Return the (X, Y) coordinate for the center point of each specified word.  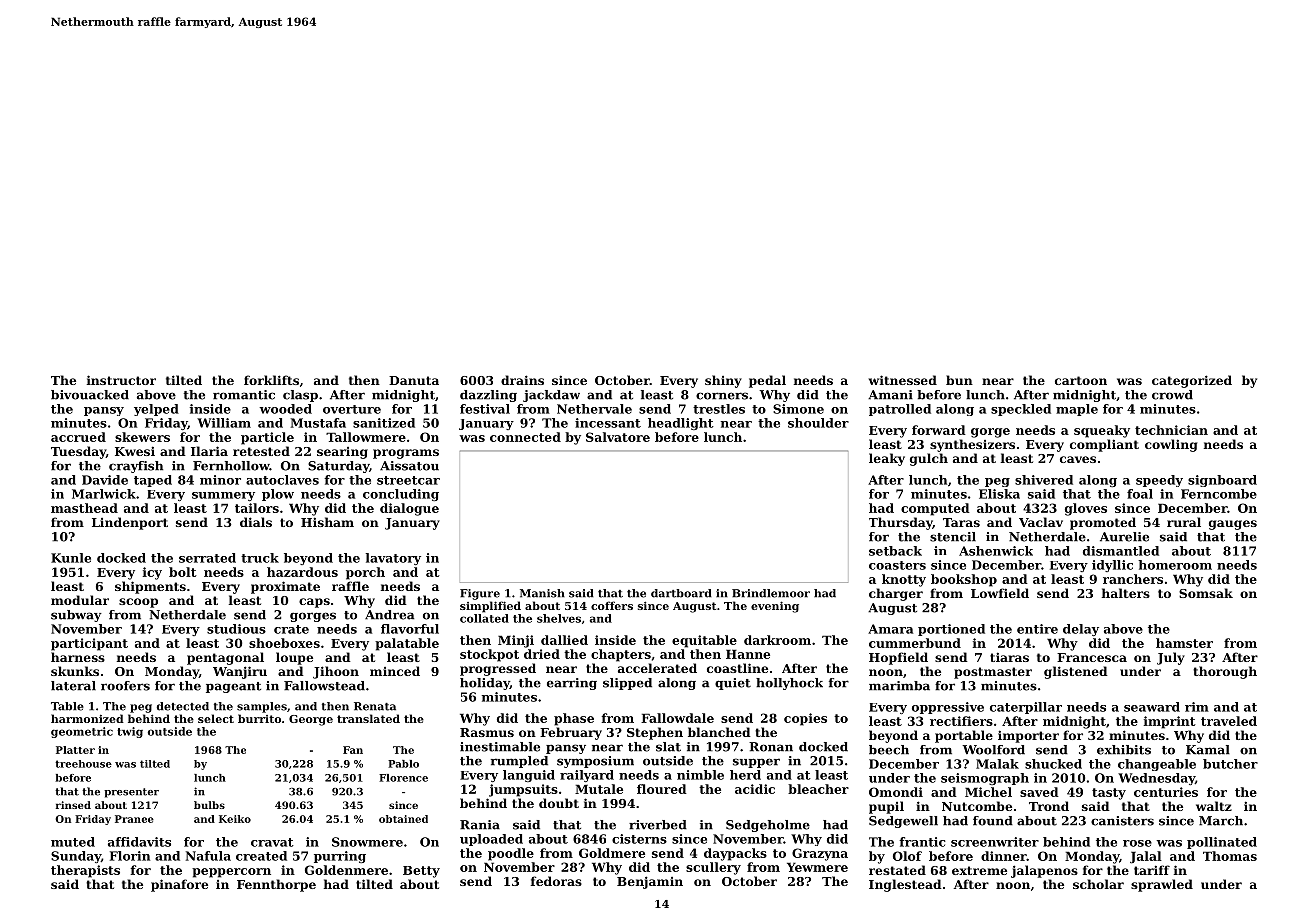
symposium (595, 762)
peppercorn (231, 873)
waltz (1214, 806)
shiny (723, 381)
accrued (78, 437)
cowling (1171, 445)
